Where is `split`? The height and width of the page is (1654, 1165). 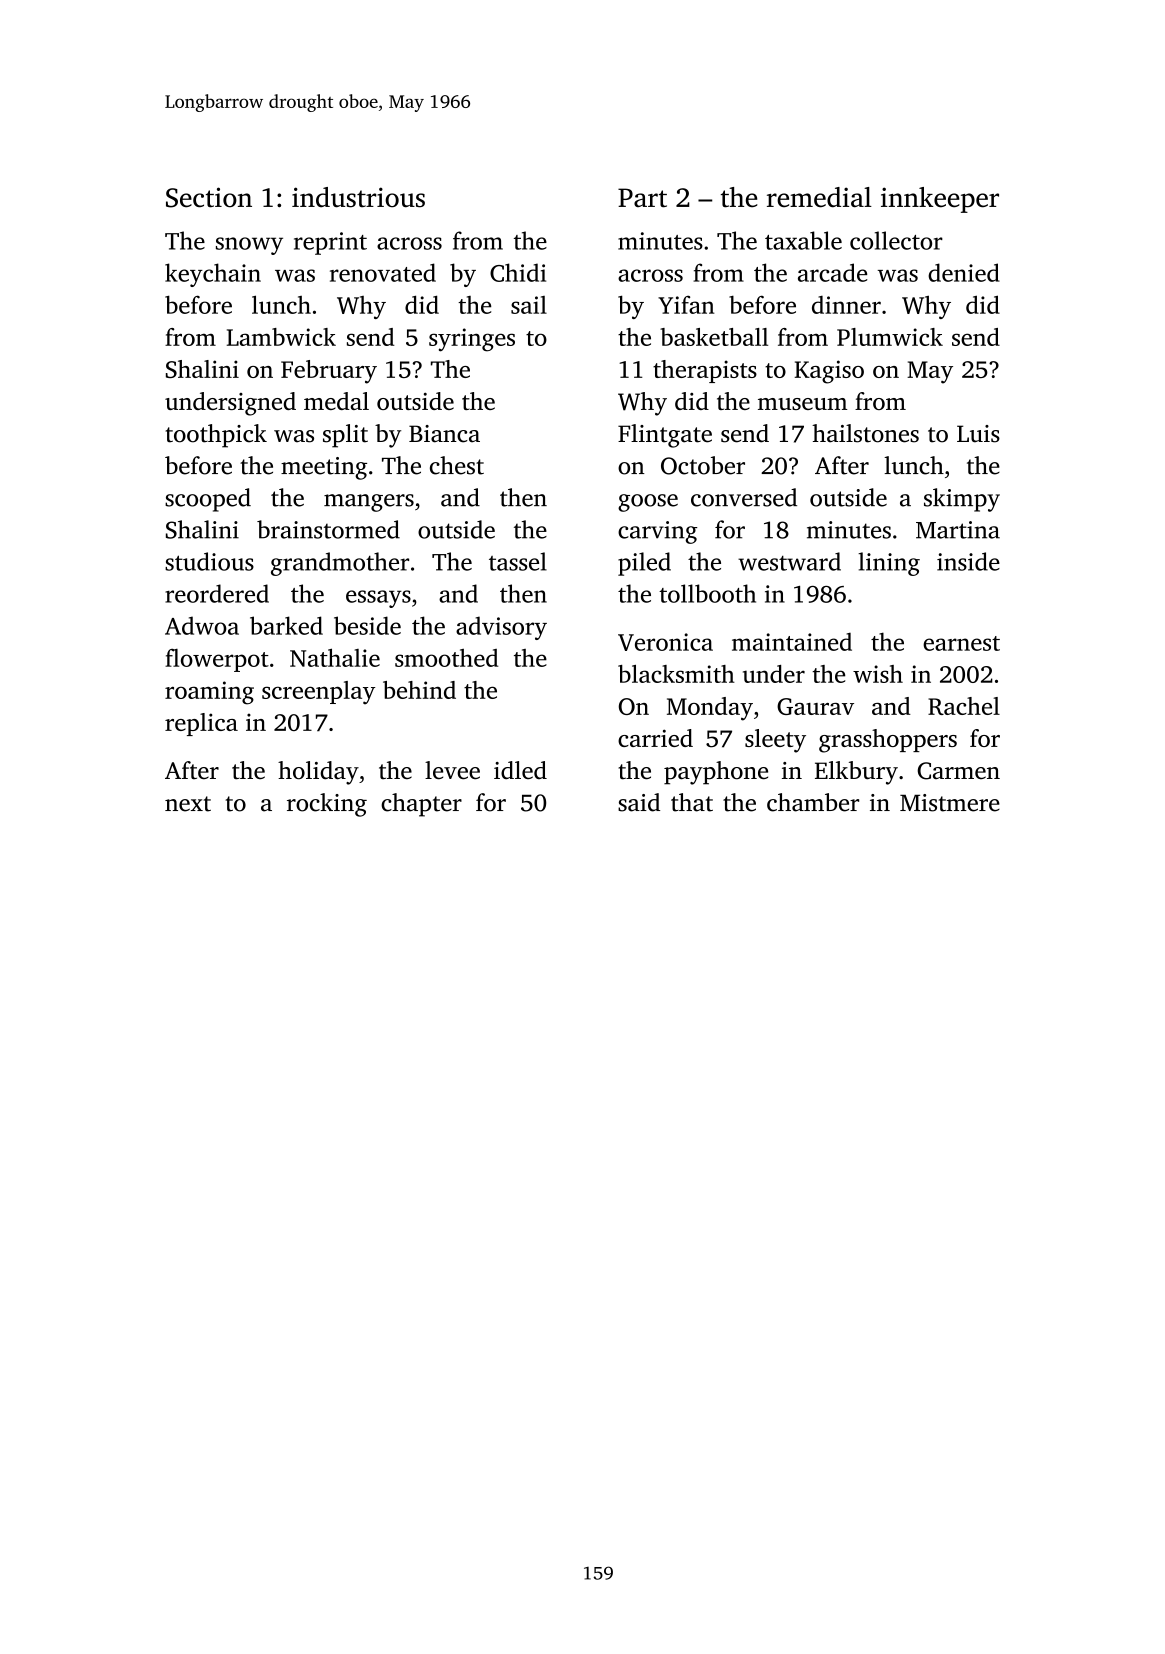
split is located at coordinates (345, 436).
